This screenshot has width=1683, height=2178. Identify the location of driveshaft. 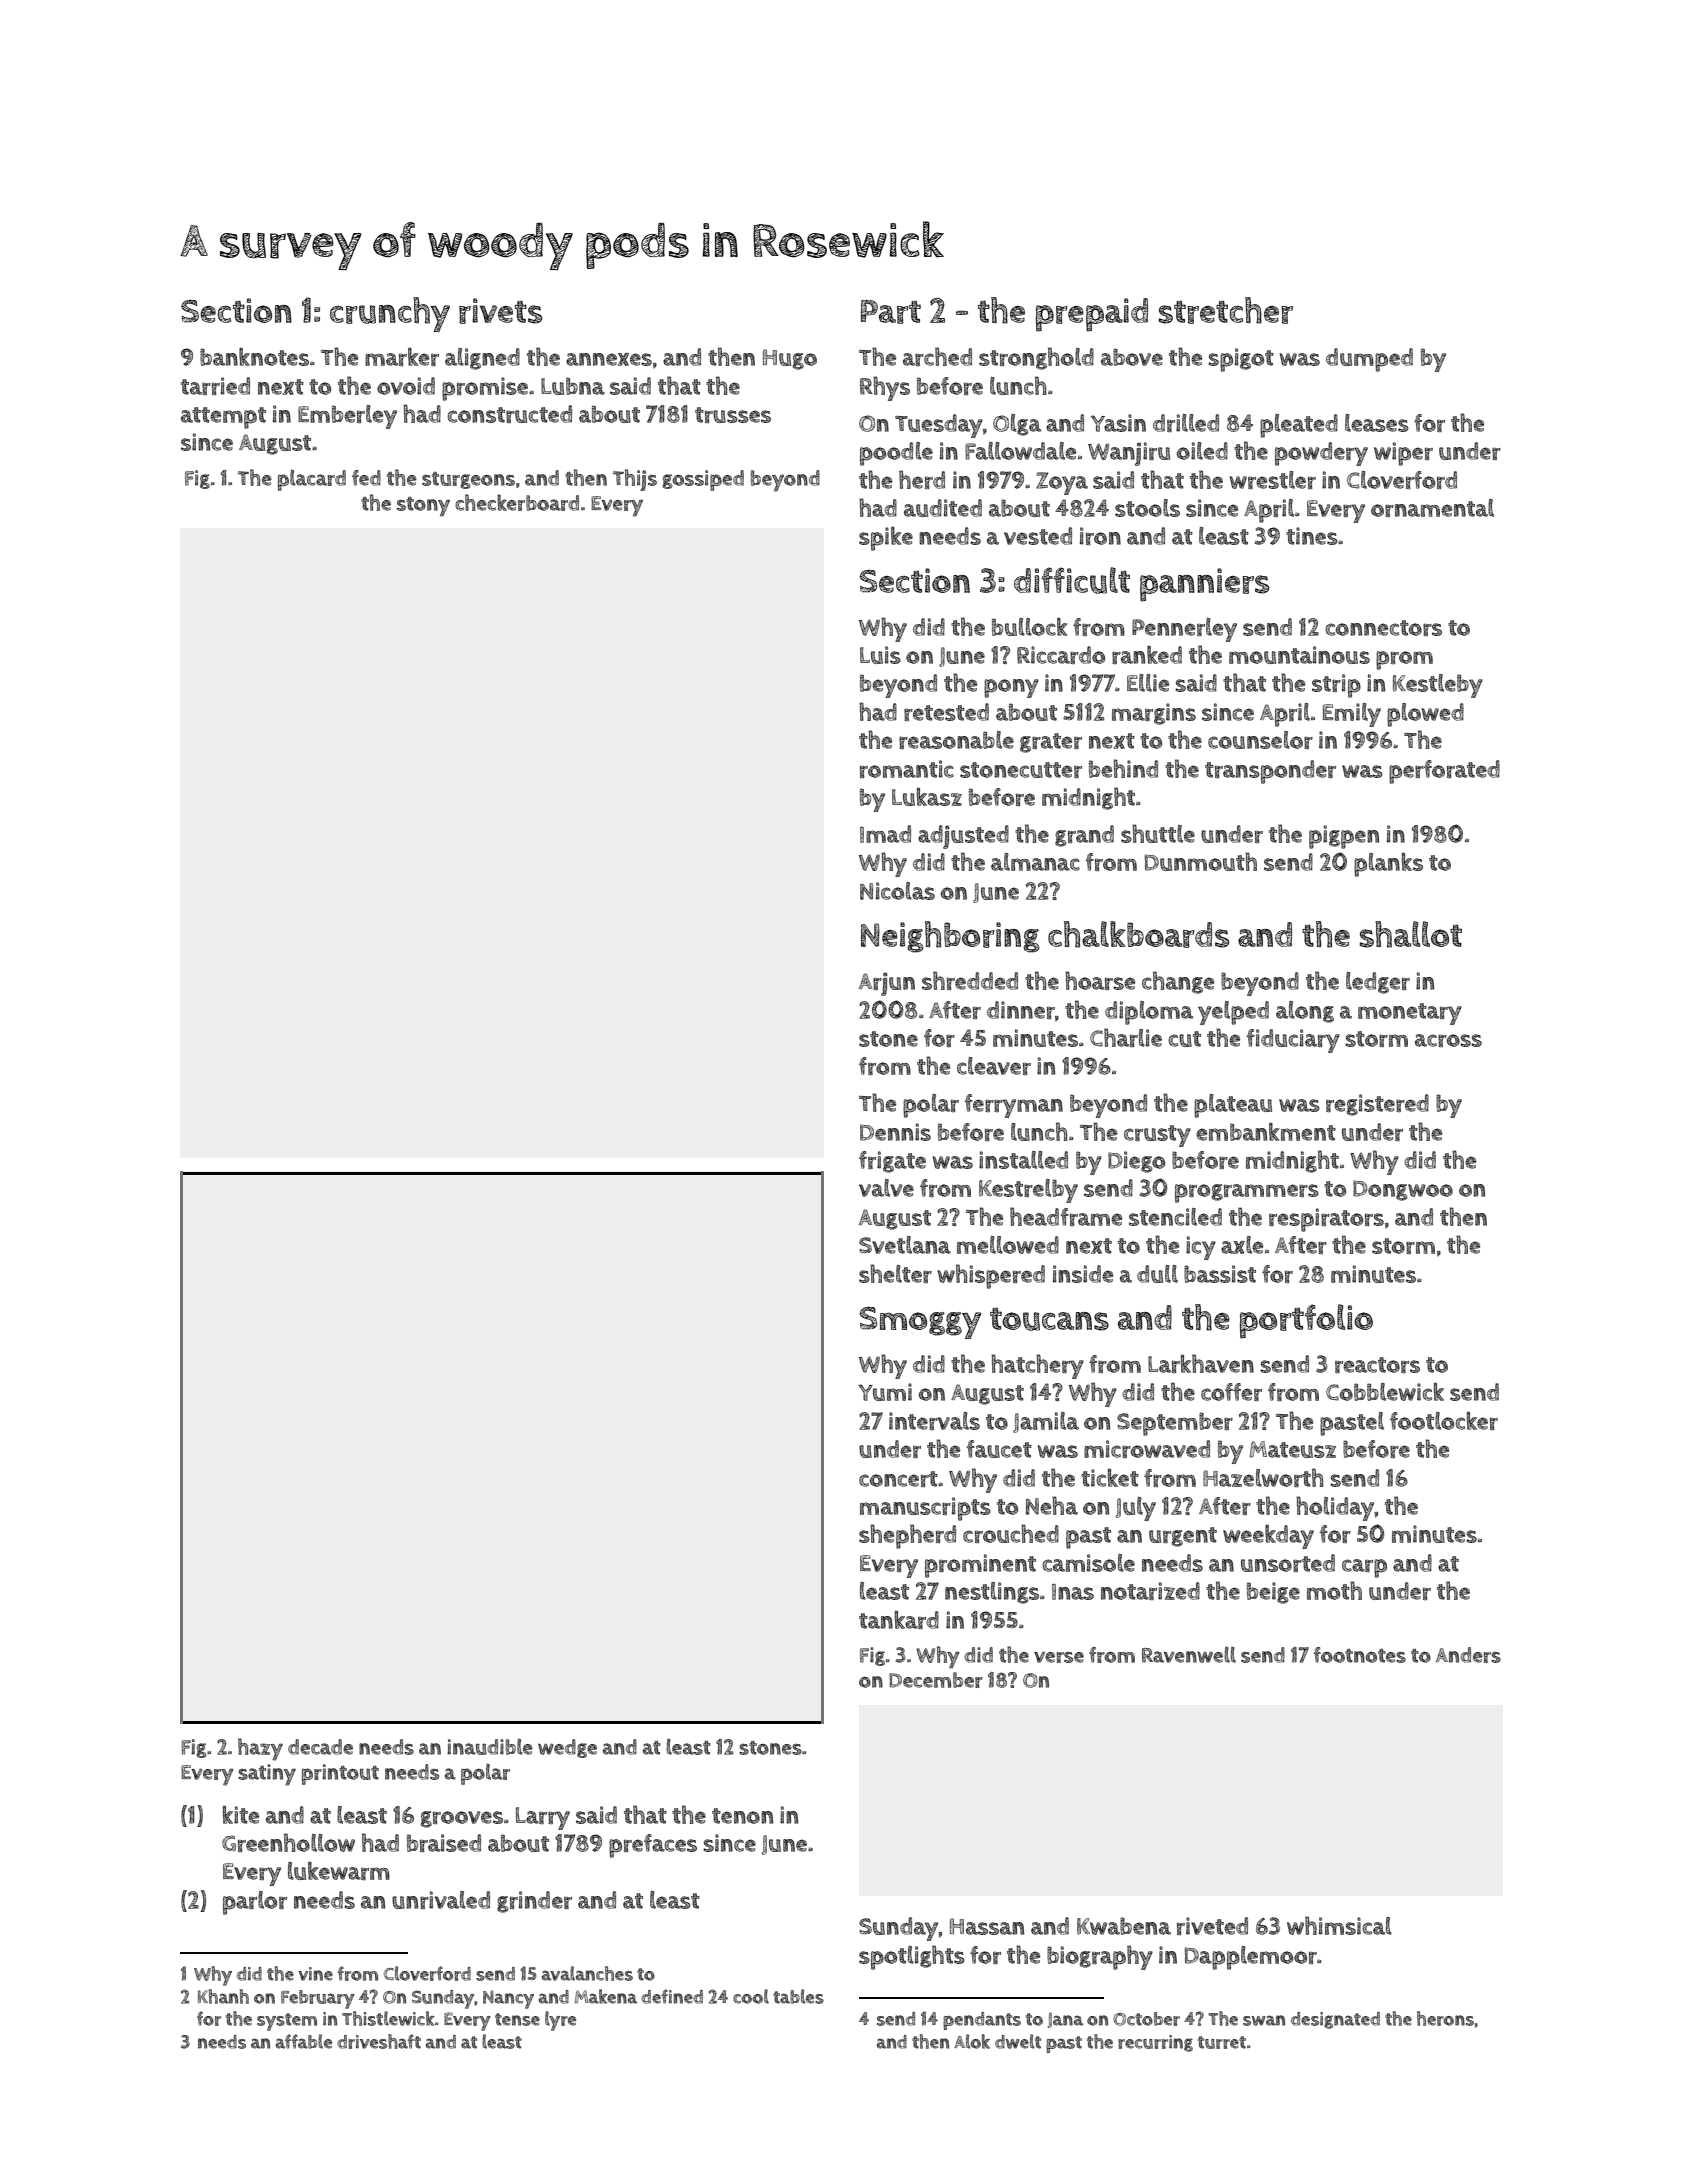
(379, 2041).
